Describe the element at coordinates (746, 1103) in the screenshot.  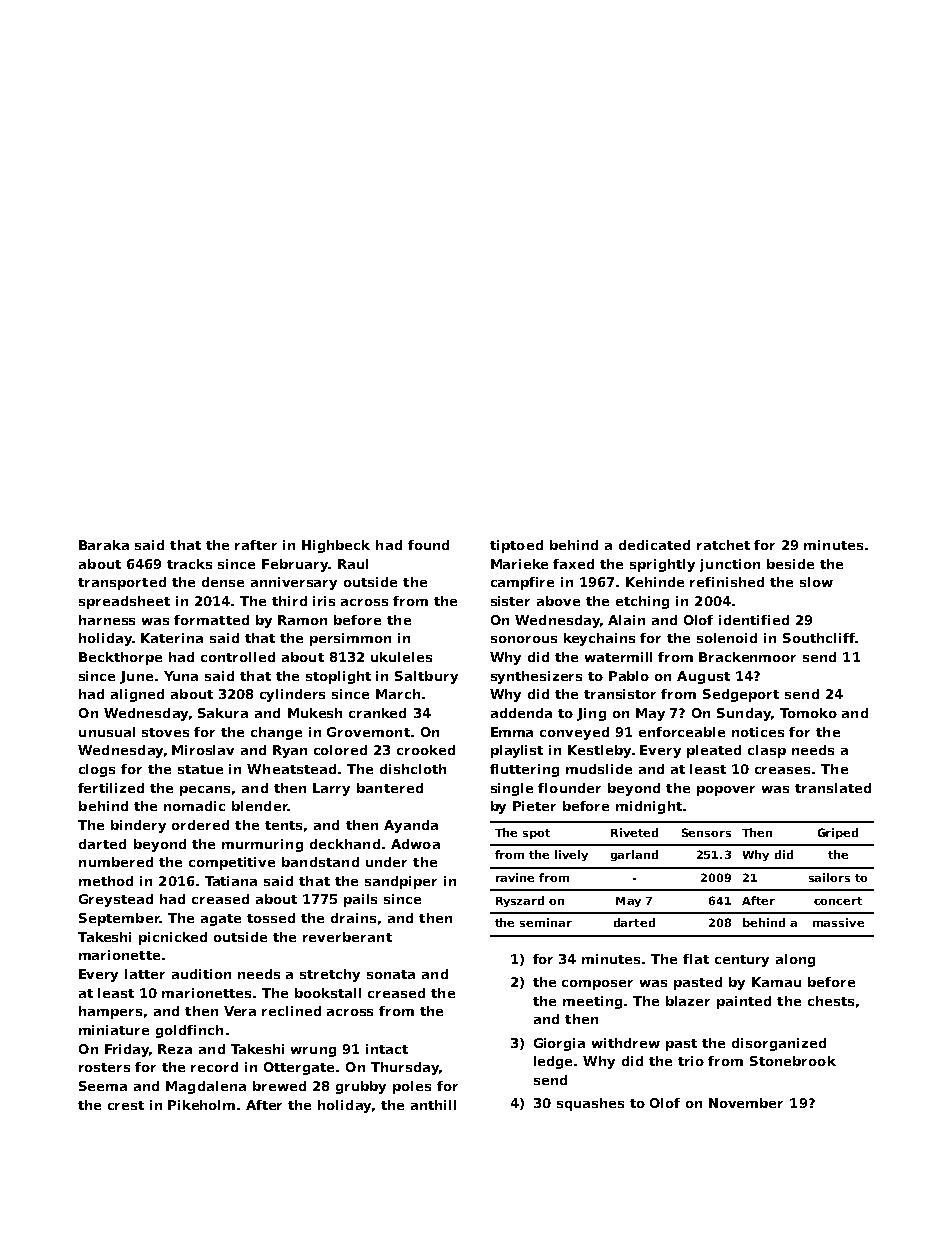
I see `November` at that location.
